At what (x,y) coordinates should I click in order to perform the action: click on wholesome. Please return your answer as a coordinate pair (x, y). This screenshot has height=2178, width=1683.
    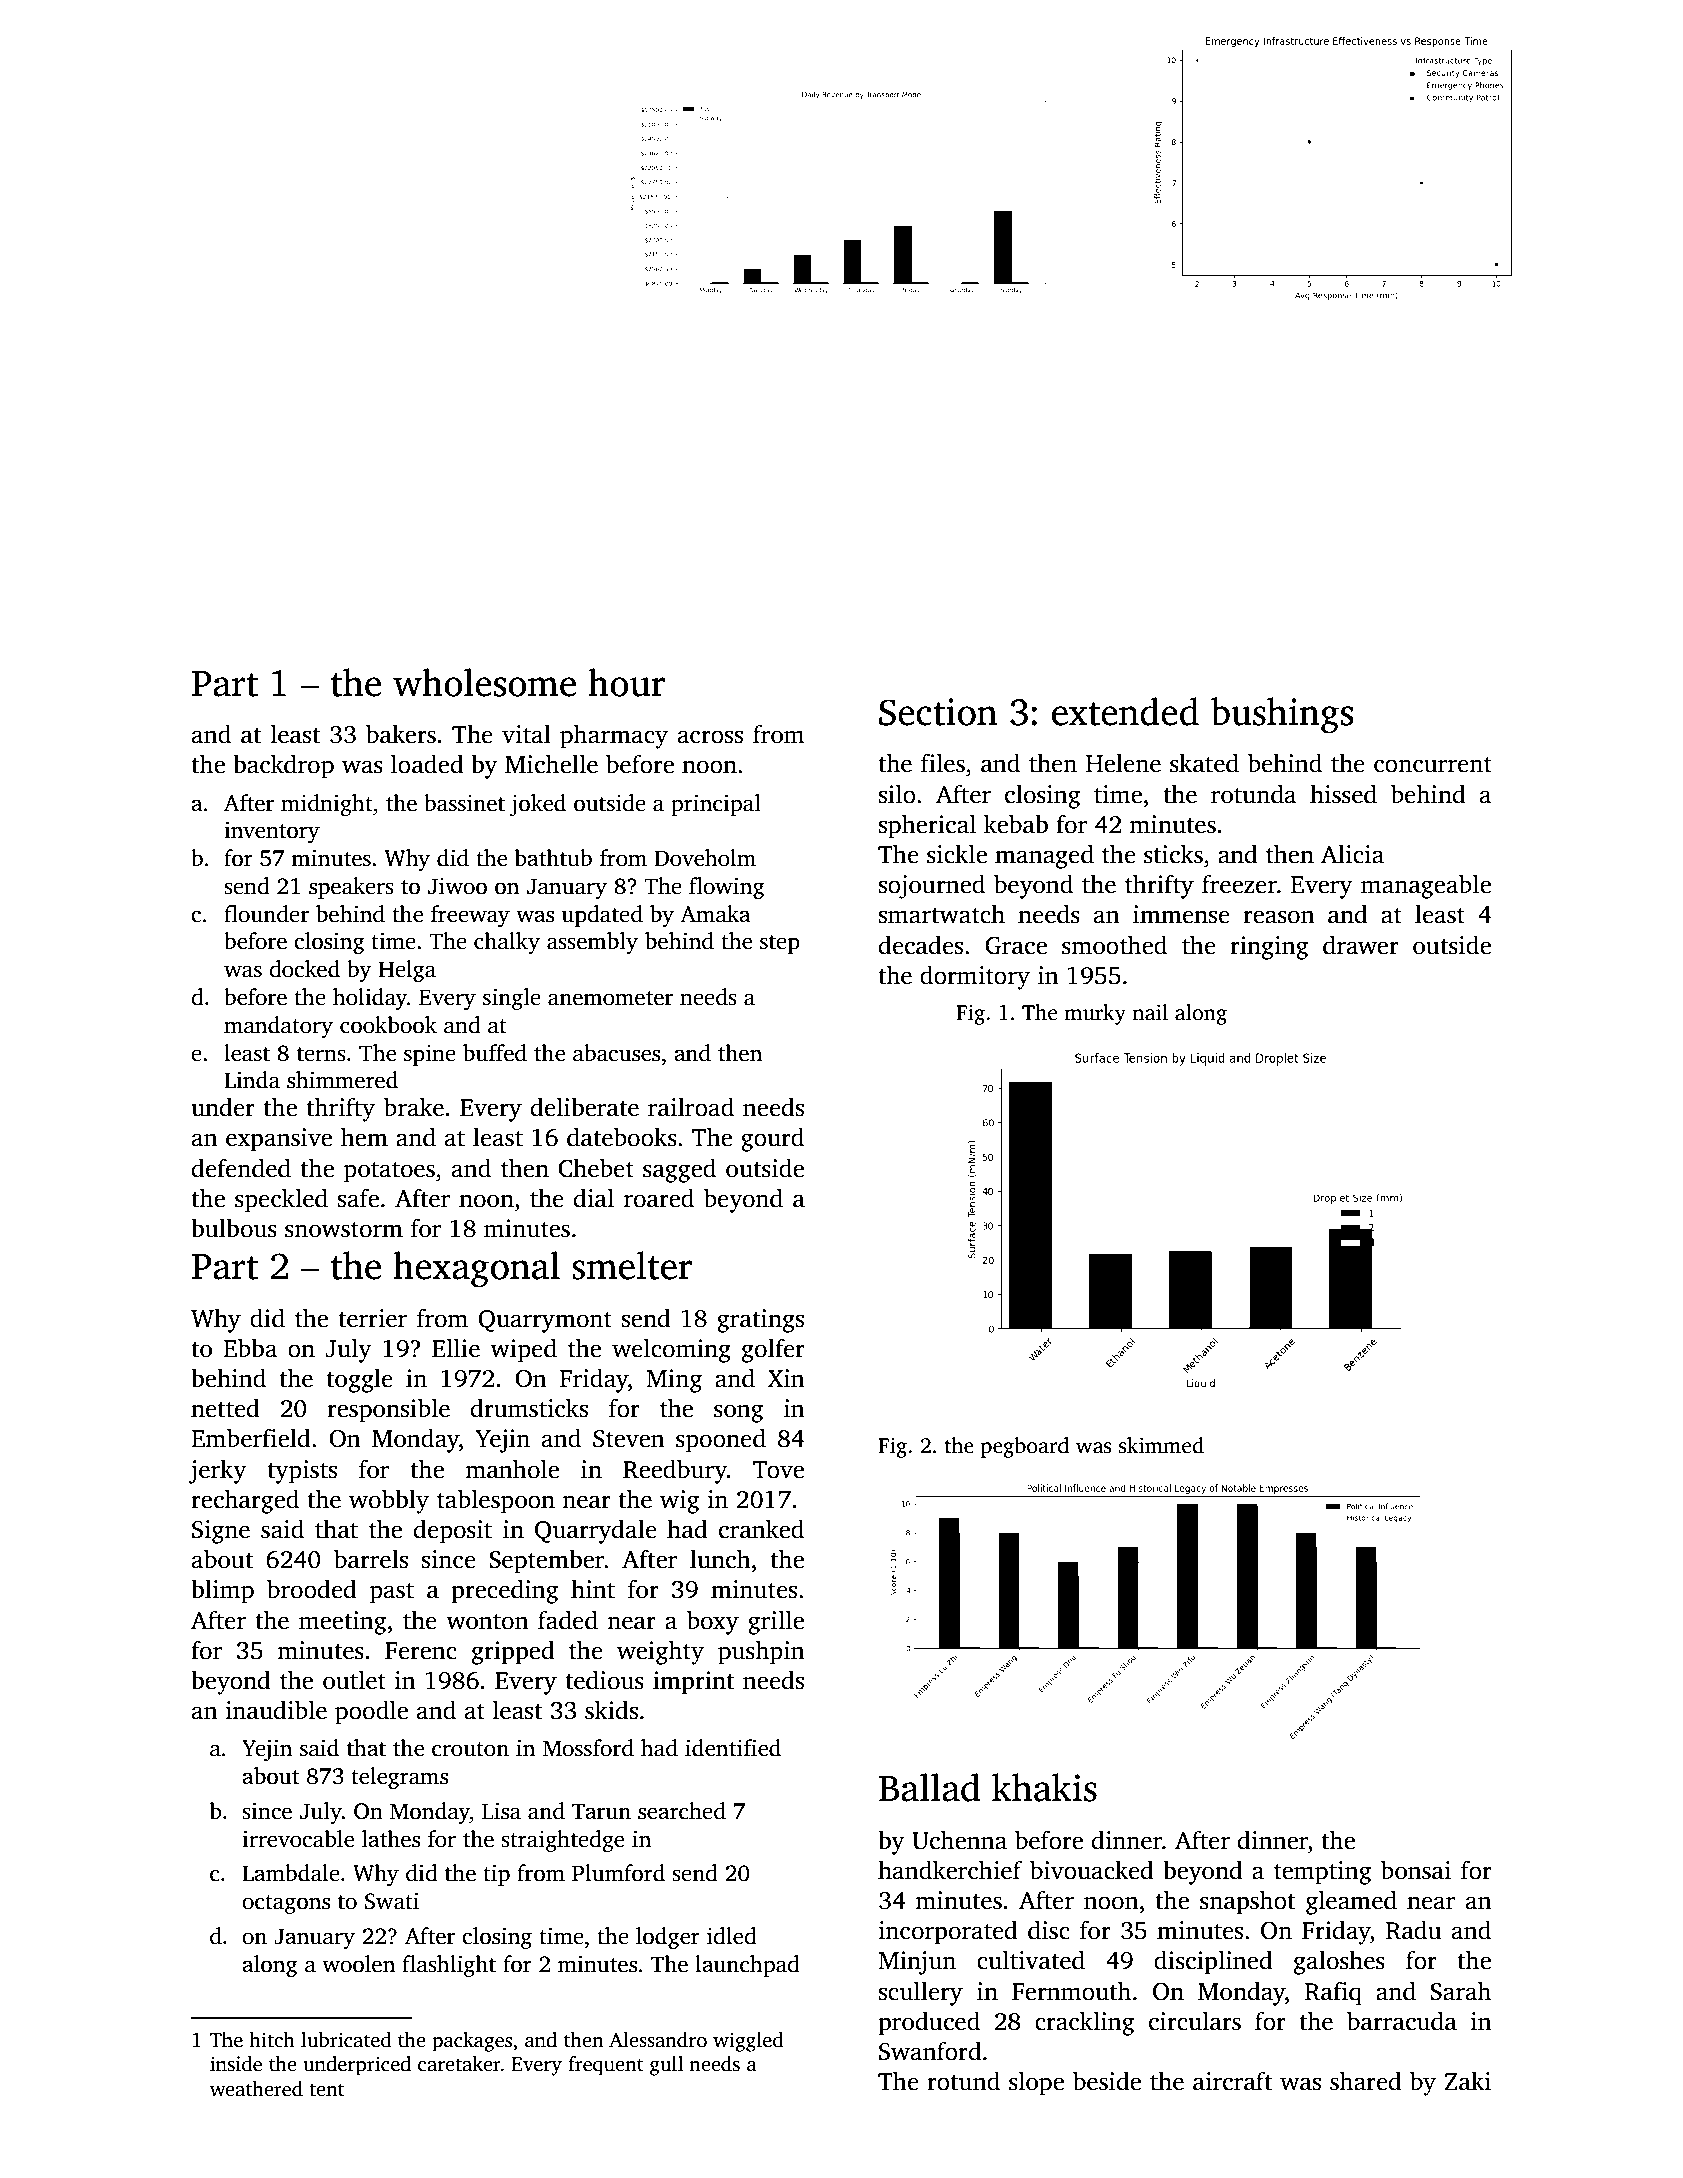
    Looking at the image, I should click on (484, 682).
